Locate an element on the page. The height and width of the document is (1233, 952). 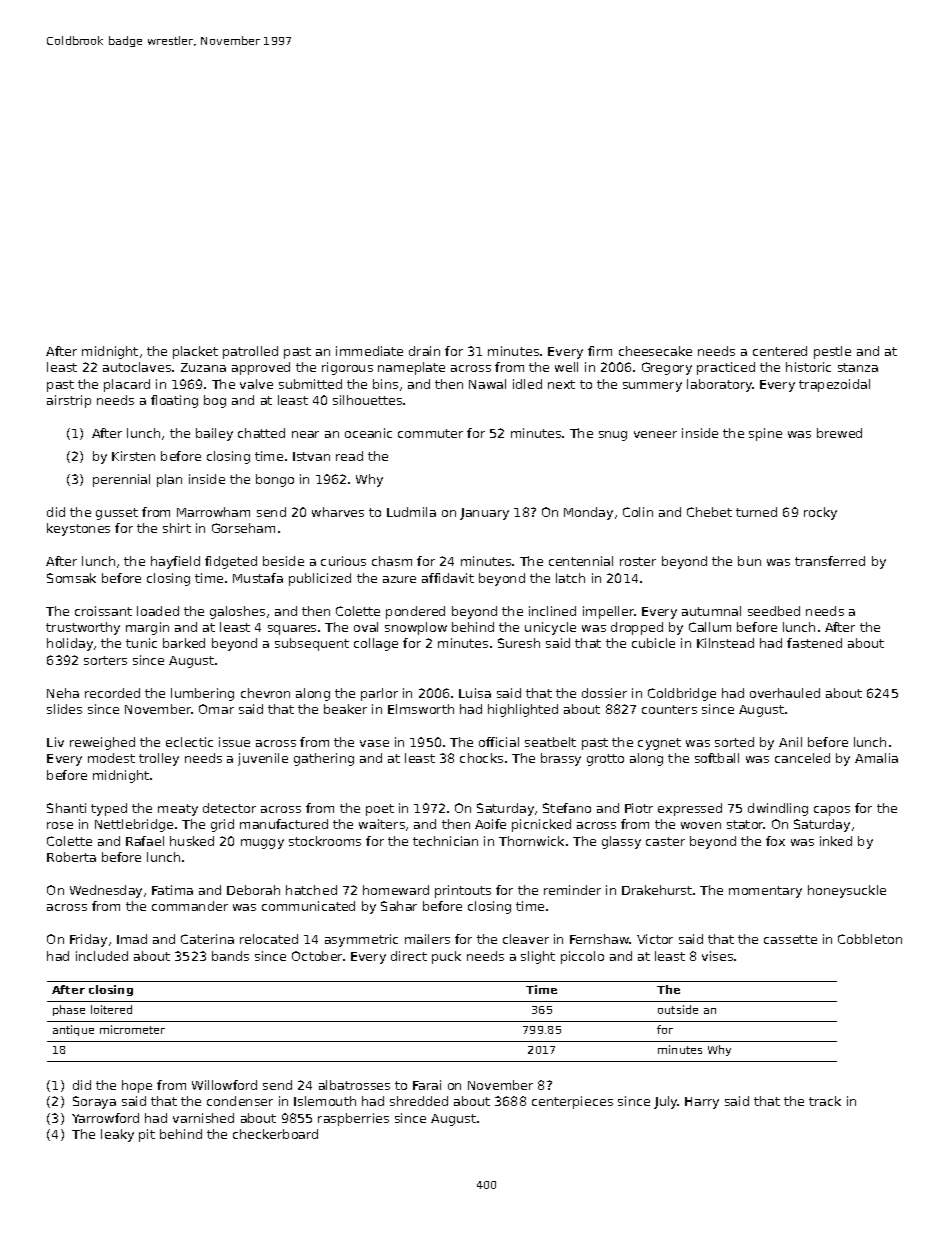
January is located at coordinates (484, 514).
